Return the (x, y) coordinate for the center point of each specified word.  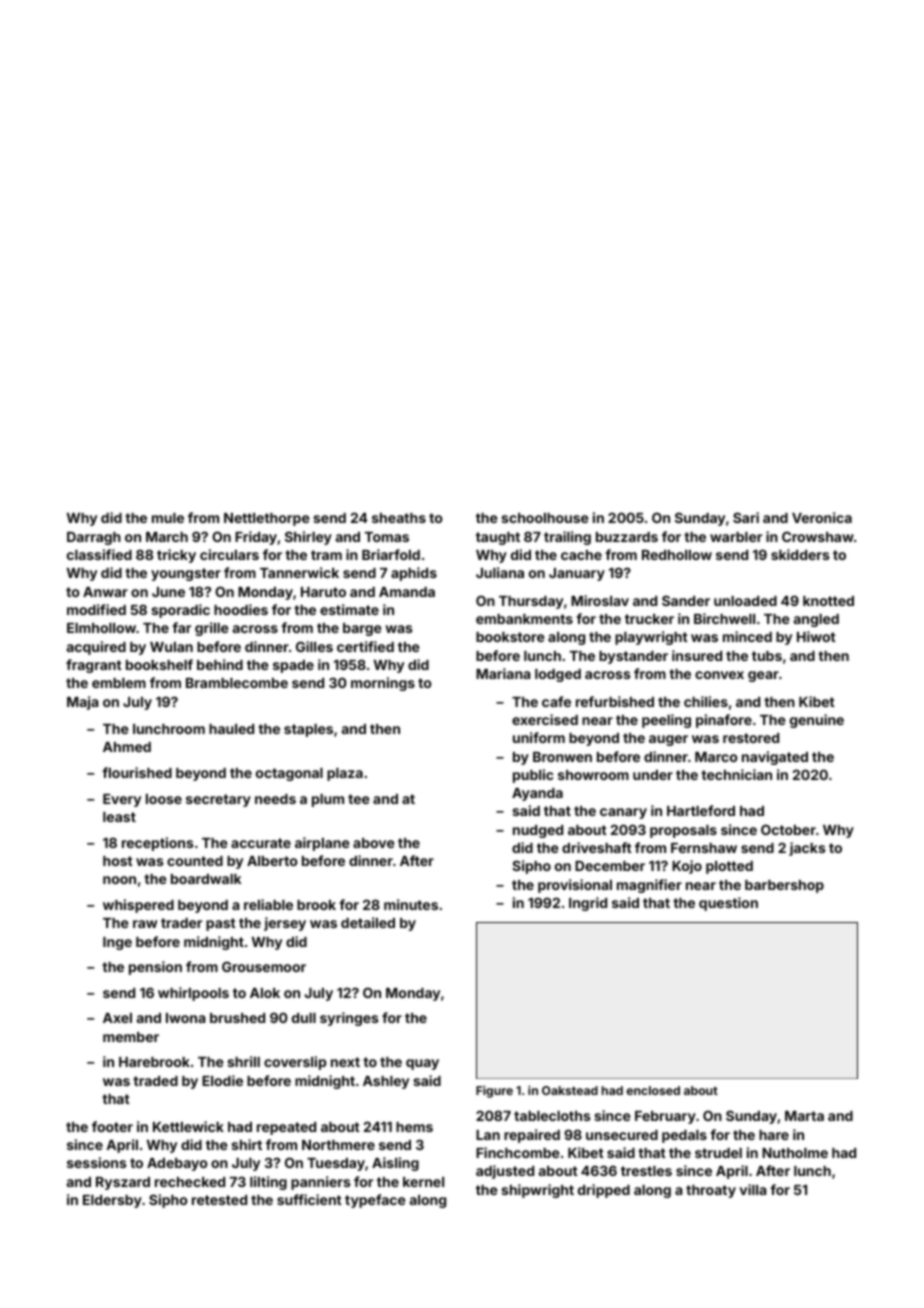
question (728, 904)
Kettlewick (188, 1126)
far (181, 627)
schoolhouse (545, 518)
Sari (746, 517)
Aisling (395, 1164)
